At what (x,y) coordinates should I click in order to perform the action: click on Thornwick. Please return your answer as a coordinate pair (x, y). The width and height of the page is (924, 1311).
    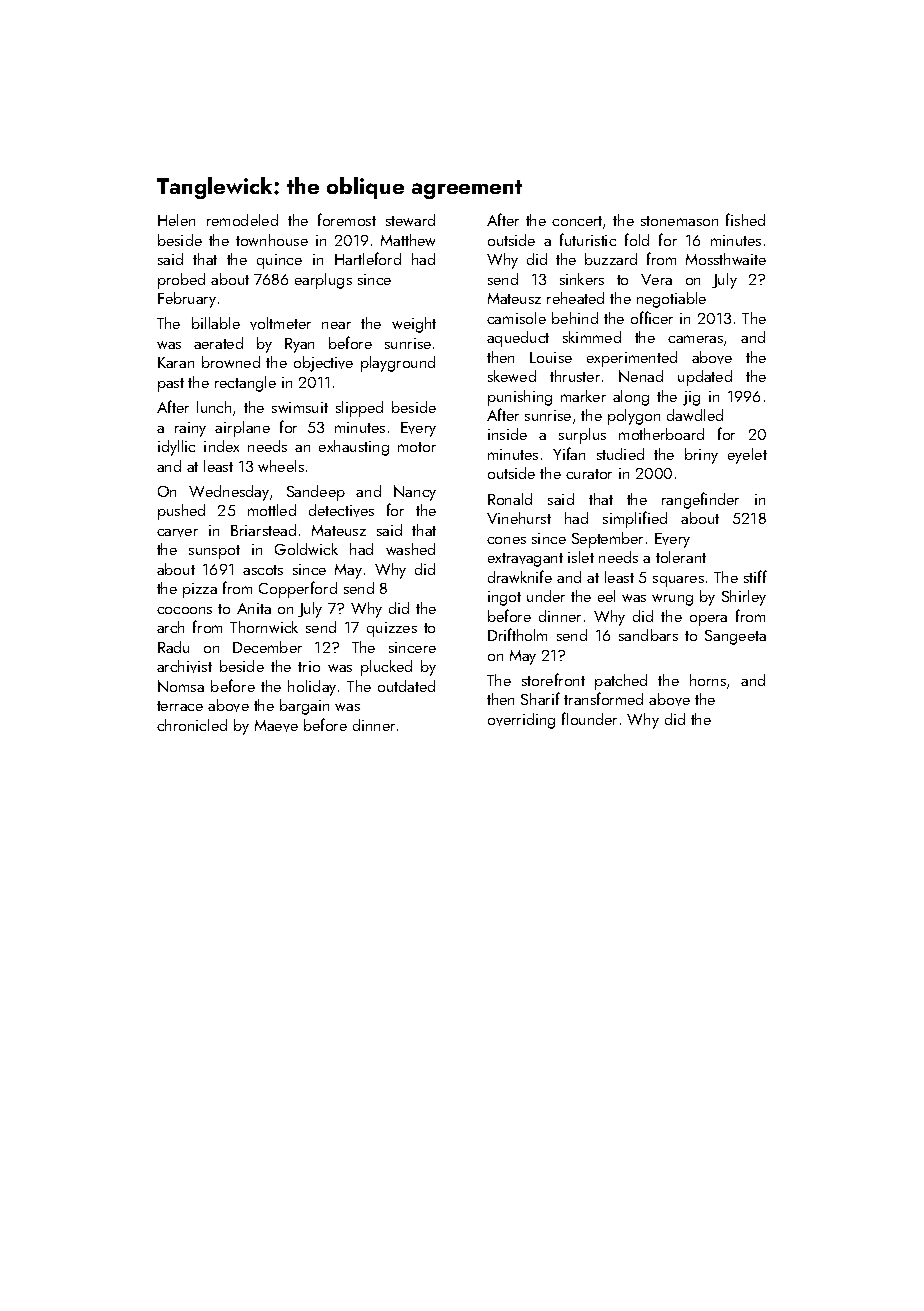
    Looking at the image, I should click on (264, 627).
